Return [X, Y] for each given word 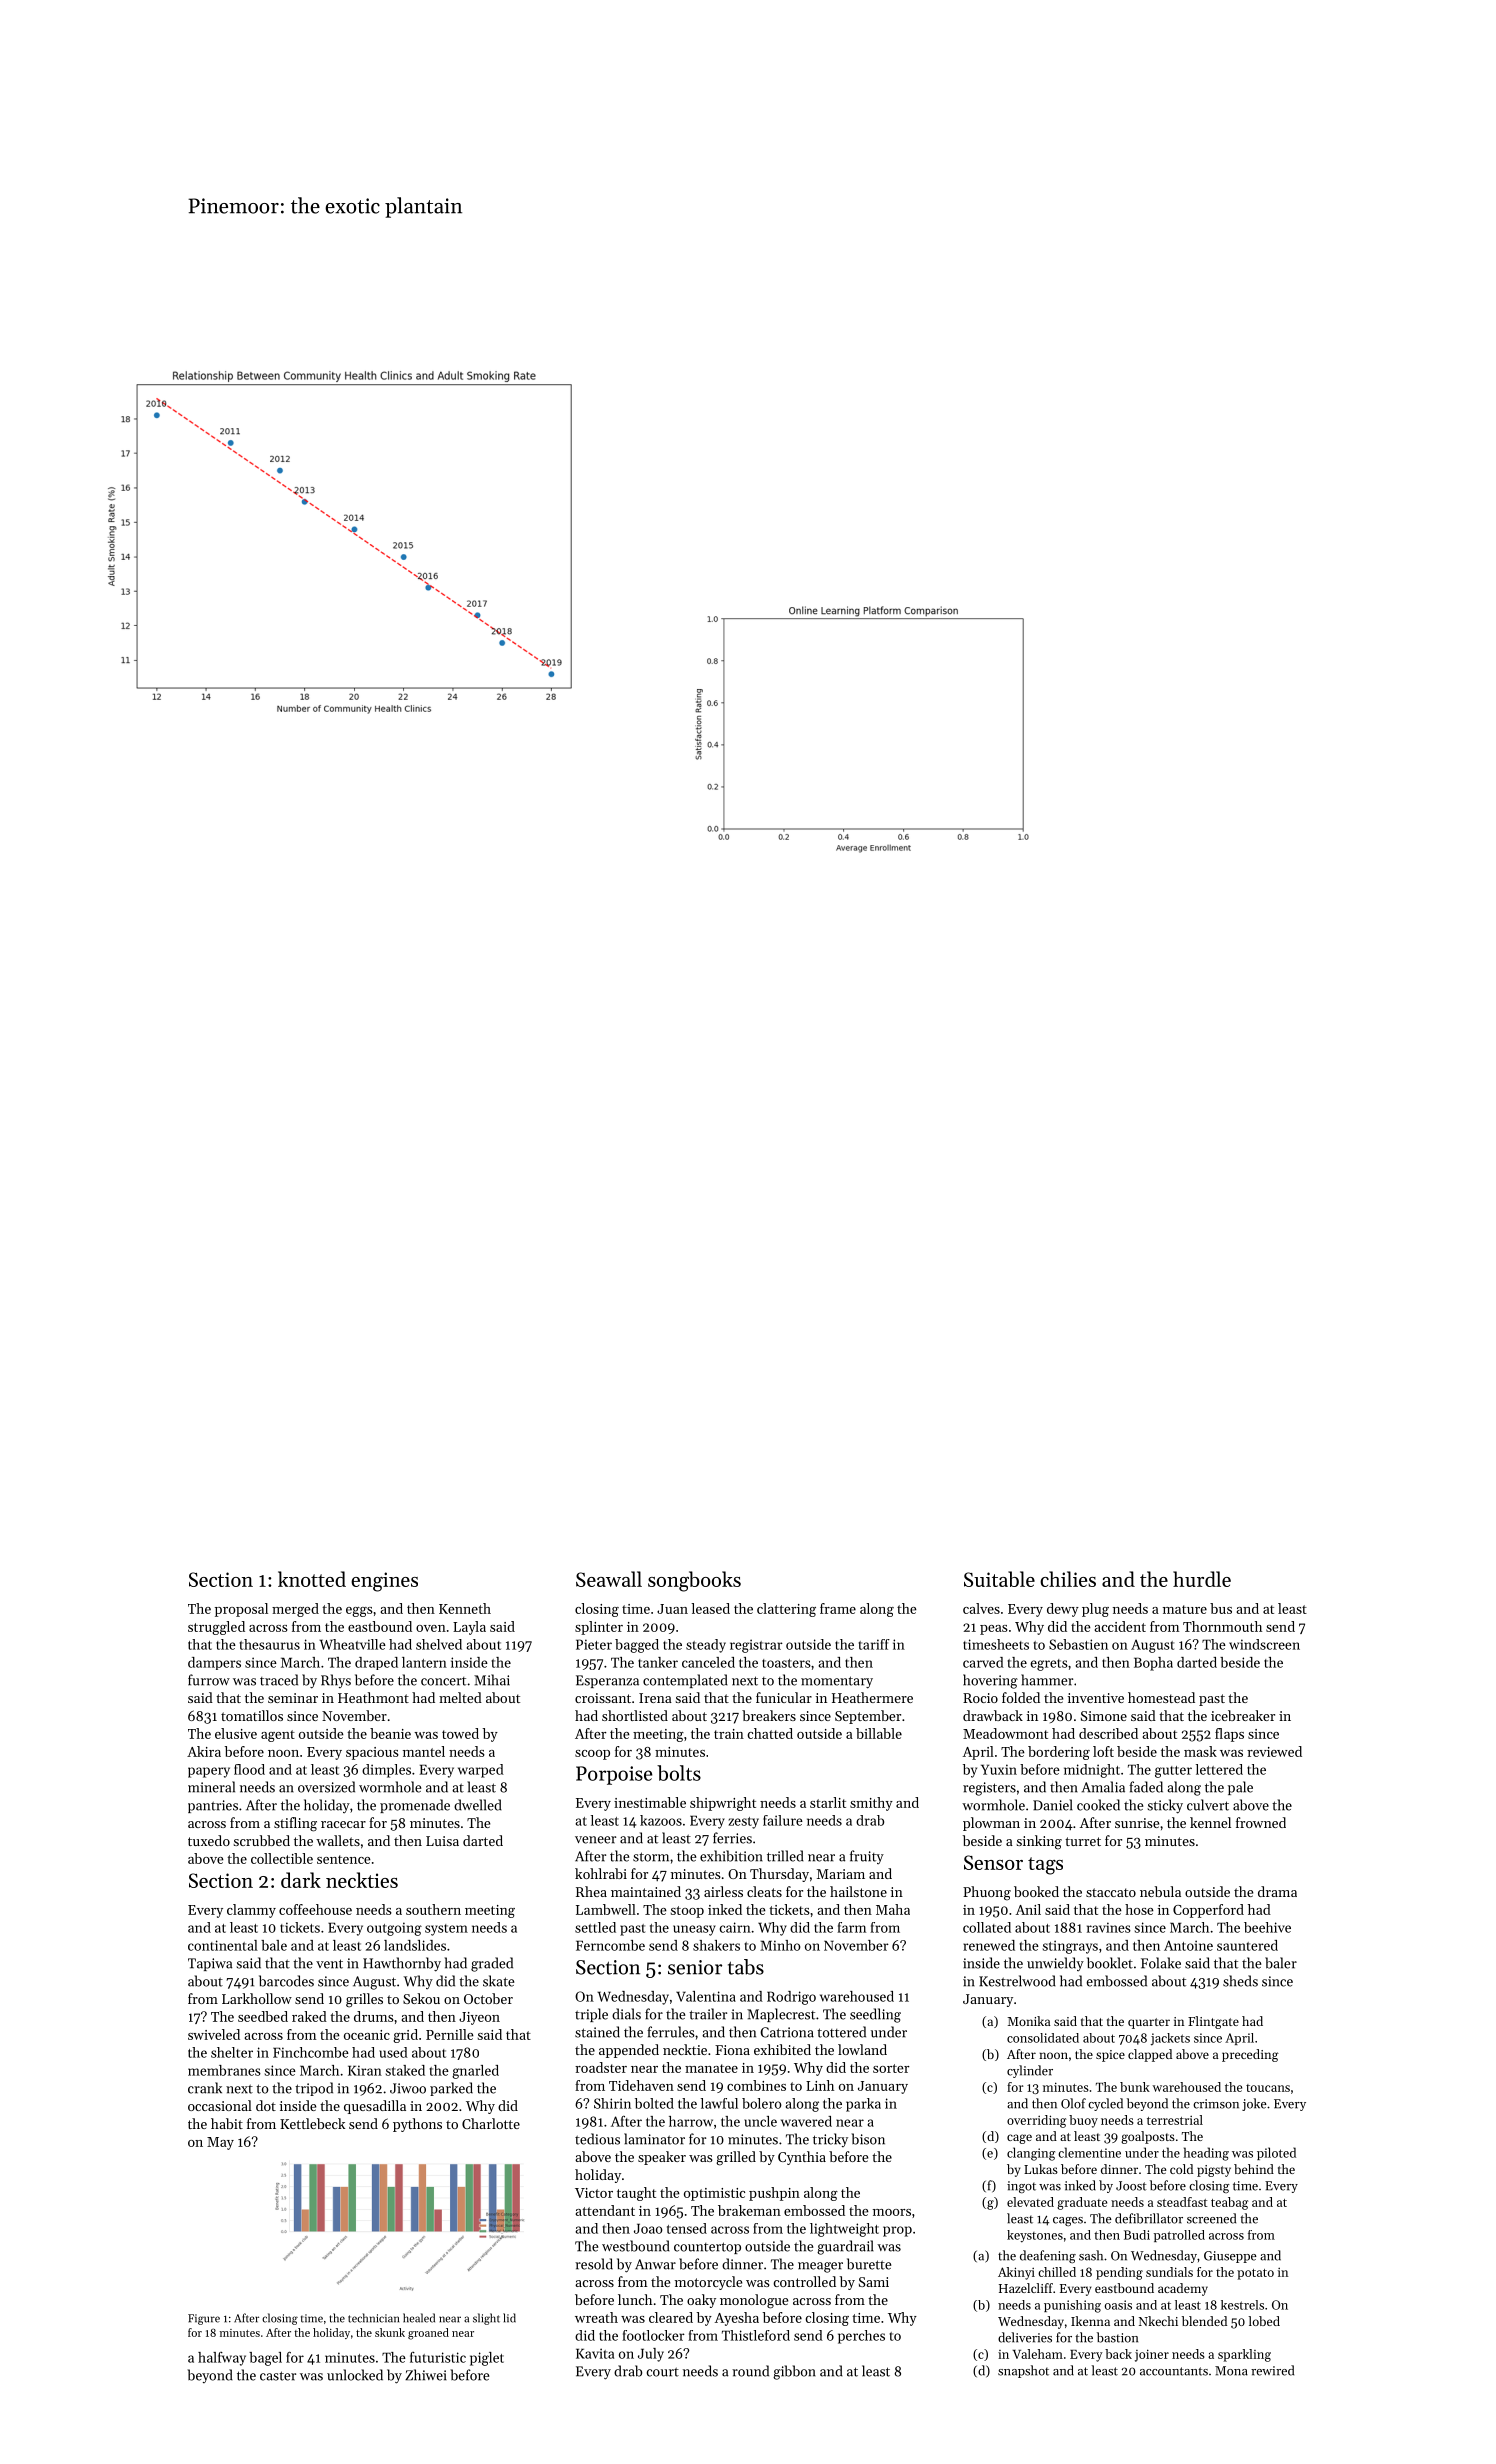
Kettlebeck [312, 2123]
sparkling [1244, 2355]
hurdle [1202, 1579]
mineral [211, 1787]
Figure [204, 2319]
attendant [605, 2210]
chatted [770, 1733]
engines [384, 1582]
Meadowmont [1005, 1733]
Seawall [609, 1579]
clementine [1089, 2152]
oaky [701, 2301]
